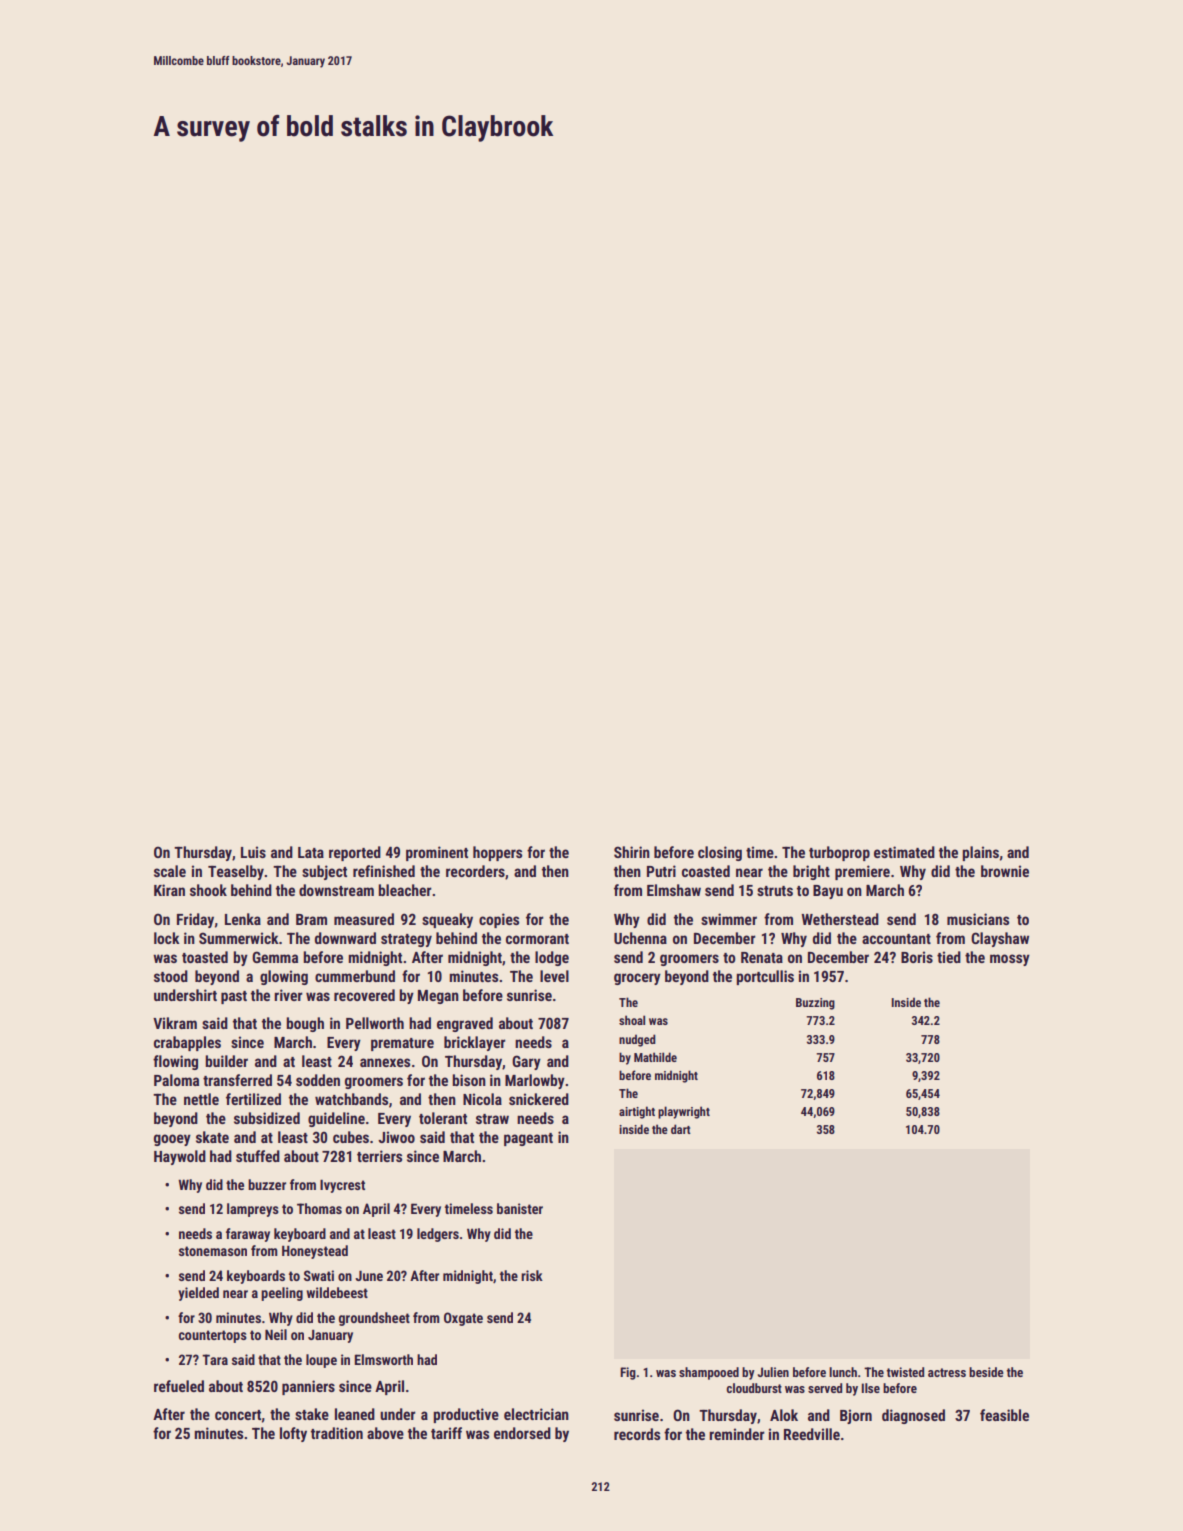  Describe the element at coordinates (536, 1414) in the document. I see `electrician` at that location.
